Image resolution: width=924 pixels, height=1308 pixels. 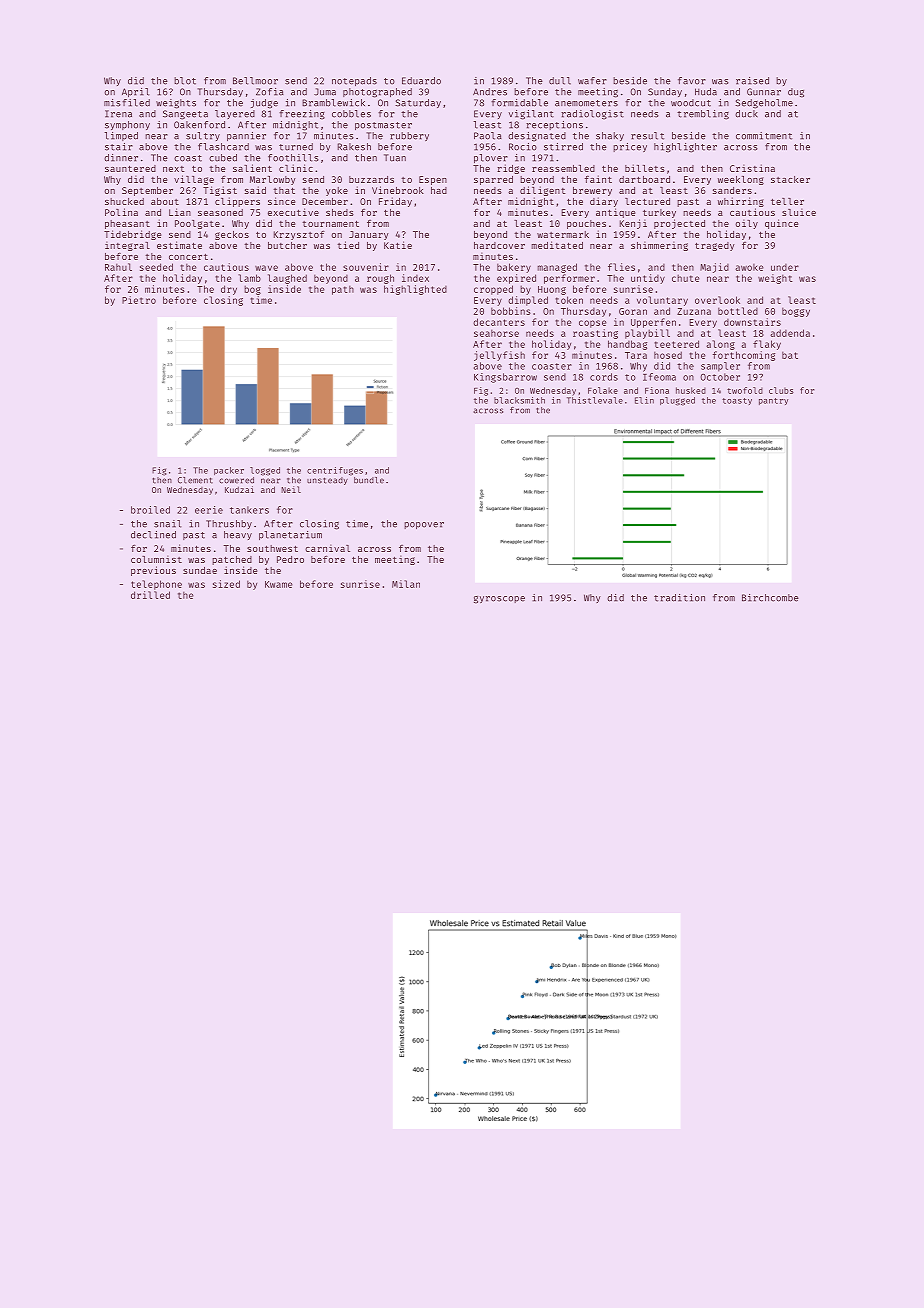 What do you see at coordinates (232, 560) in the document?
I see `patched` at bounding box center [232, 560].
